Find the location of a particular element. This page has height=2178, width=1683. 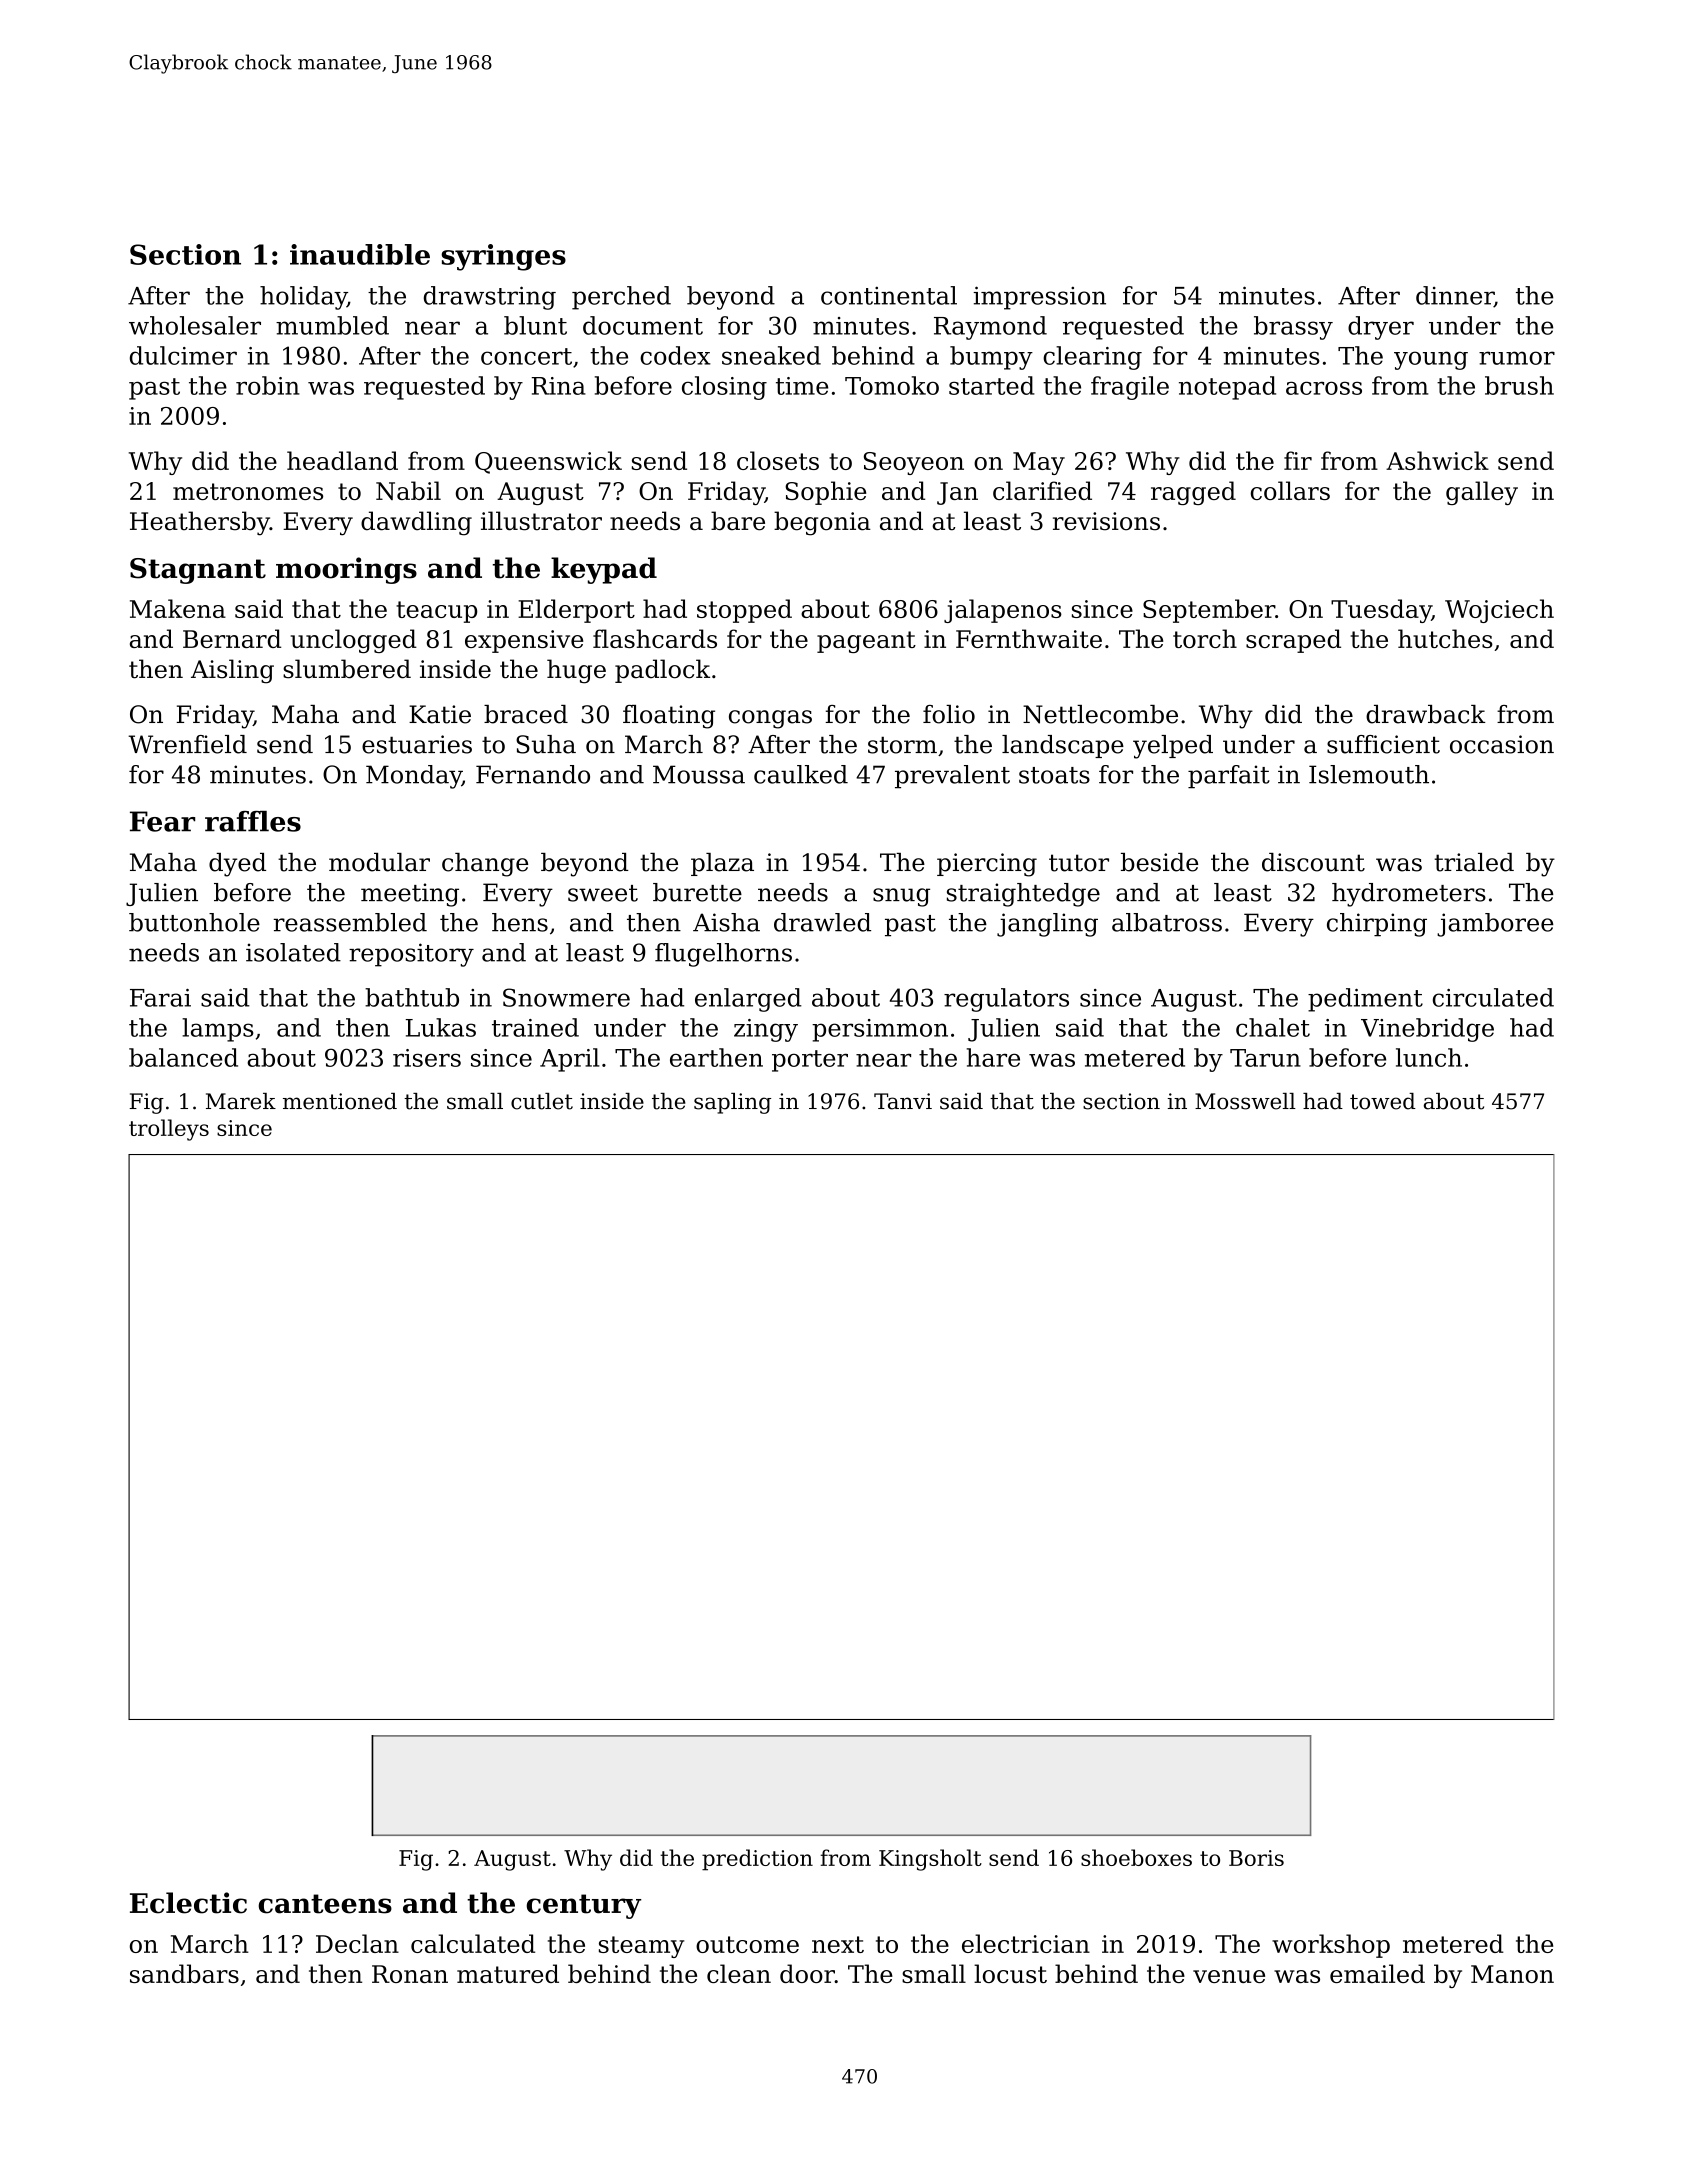

Mosswell is located at coordinates (1245, 1101).
